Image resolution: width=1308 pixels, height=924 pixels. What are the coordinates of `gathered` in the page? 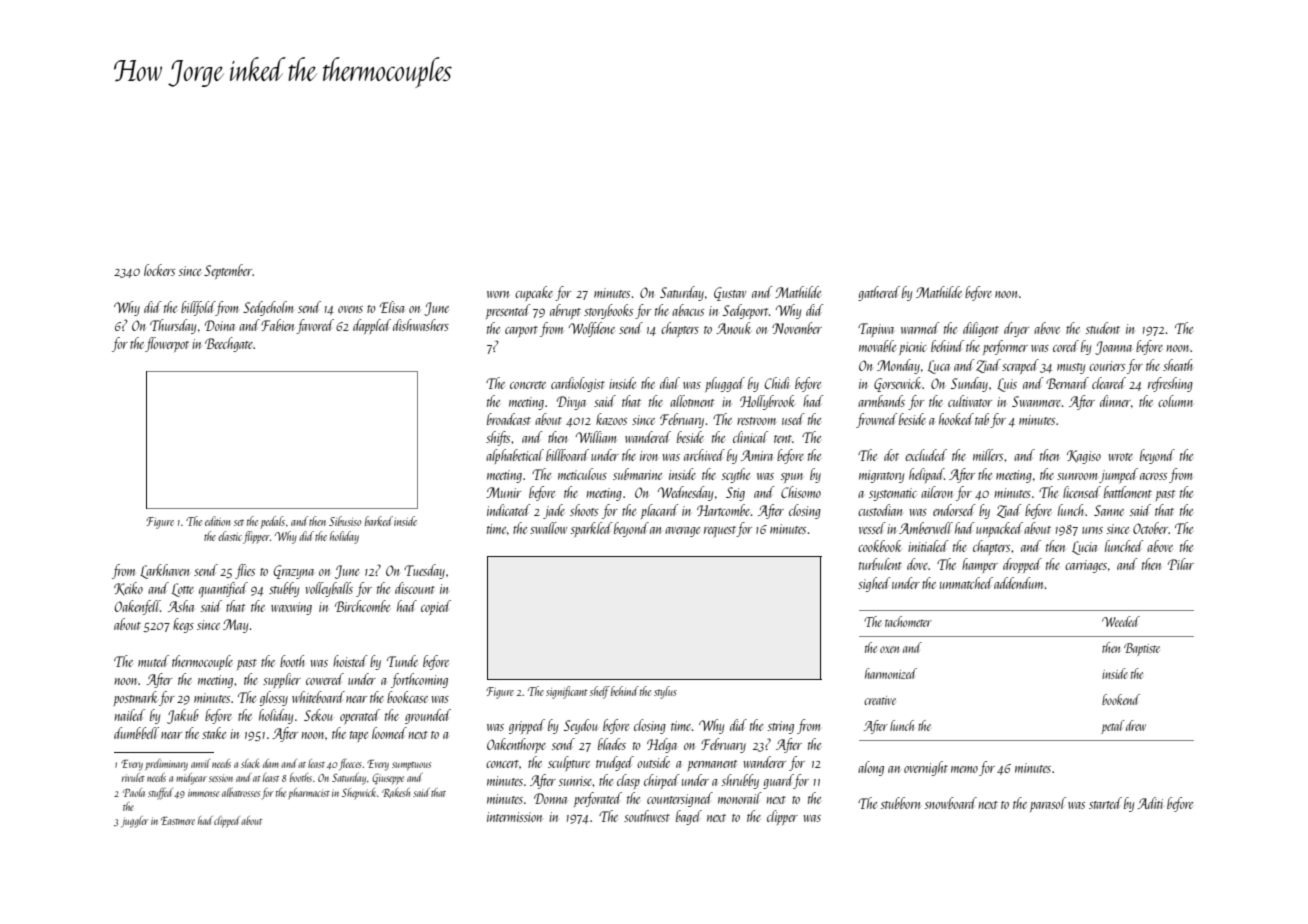 It's located at (879, 293).
